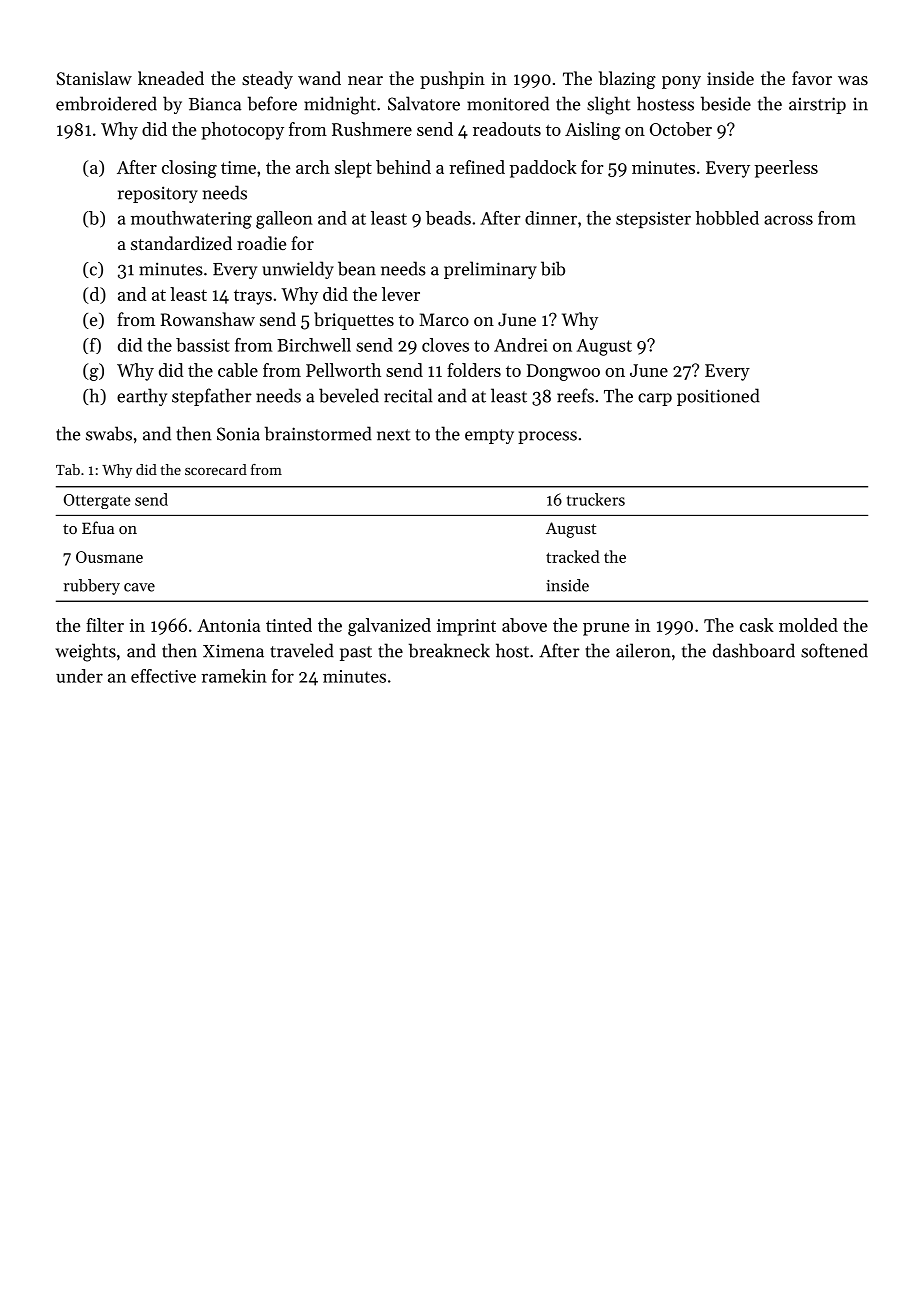  Describe the element at coordinates (354, 321) in the screenshot. I see `briquettes` at that location.
